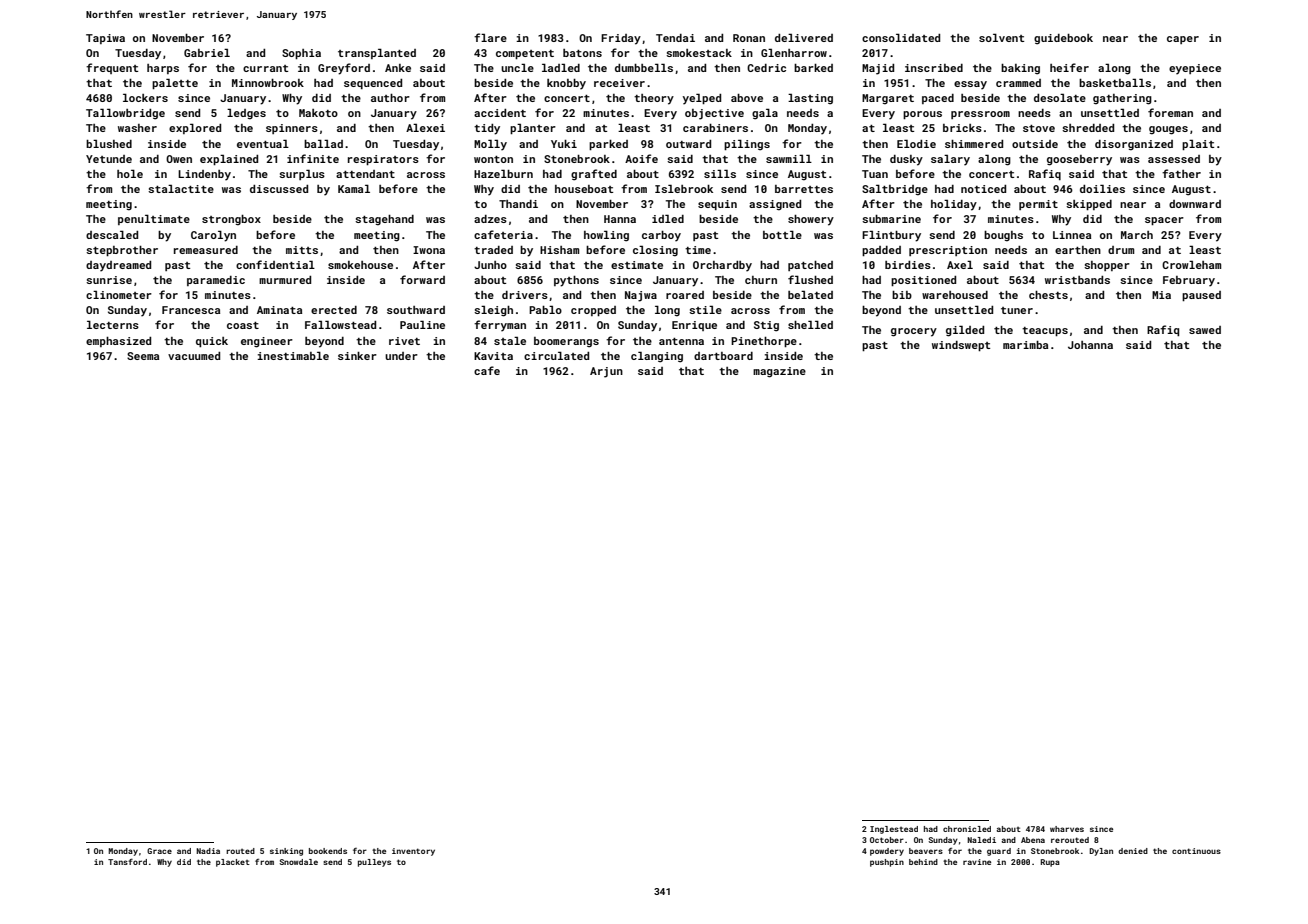 The width and height of the page is (1308, 924). Describe the element at coordinates (1195, 204) in the page. I see `downward` at that location.
